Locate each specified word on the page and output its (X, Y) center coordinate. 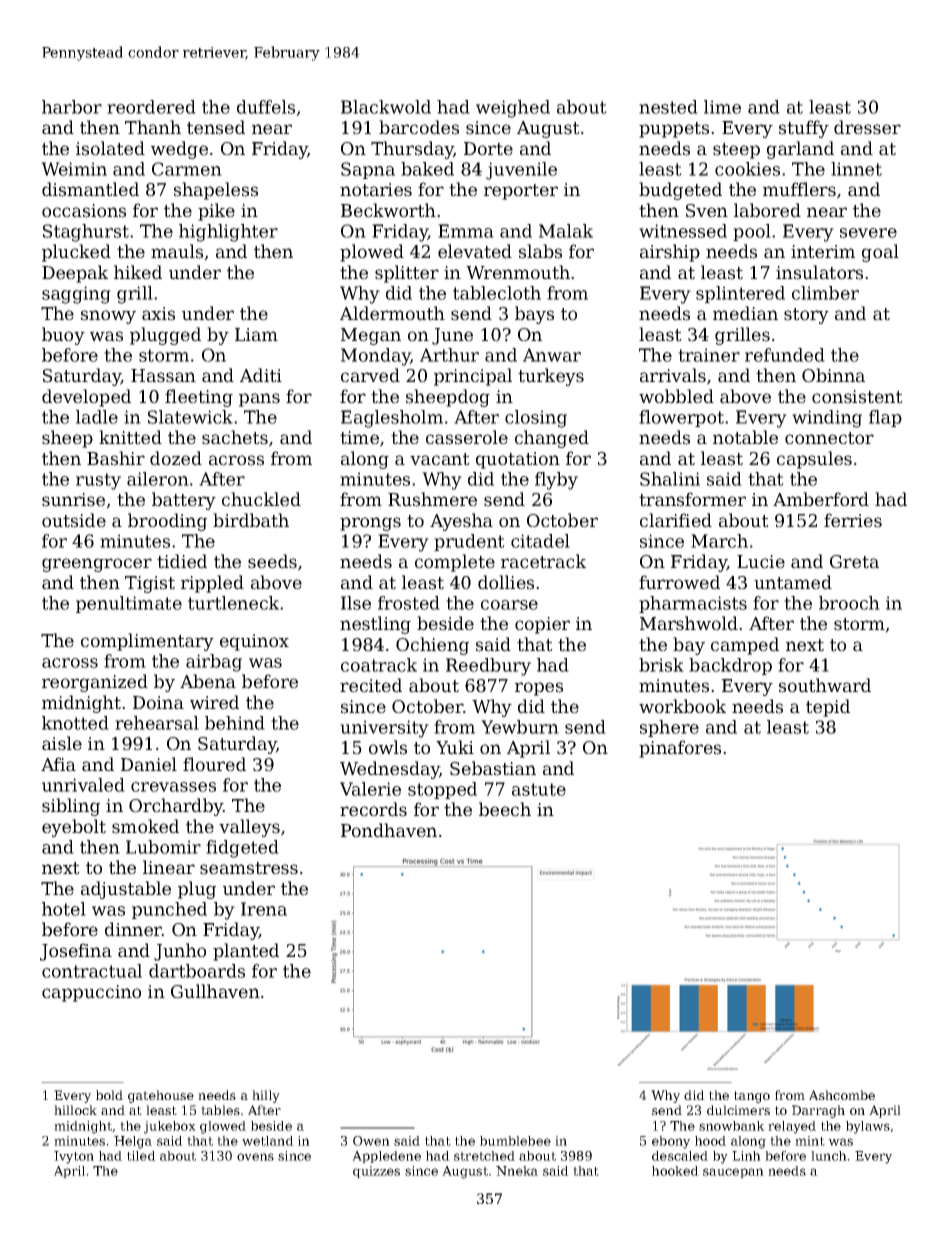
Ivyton (74, 1157)
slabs (540, 251)
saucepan (733, 1173)
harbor (72, 107)
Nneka (517, 1171)
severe (868, 233)
